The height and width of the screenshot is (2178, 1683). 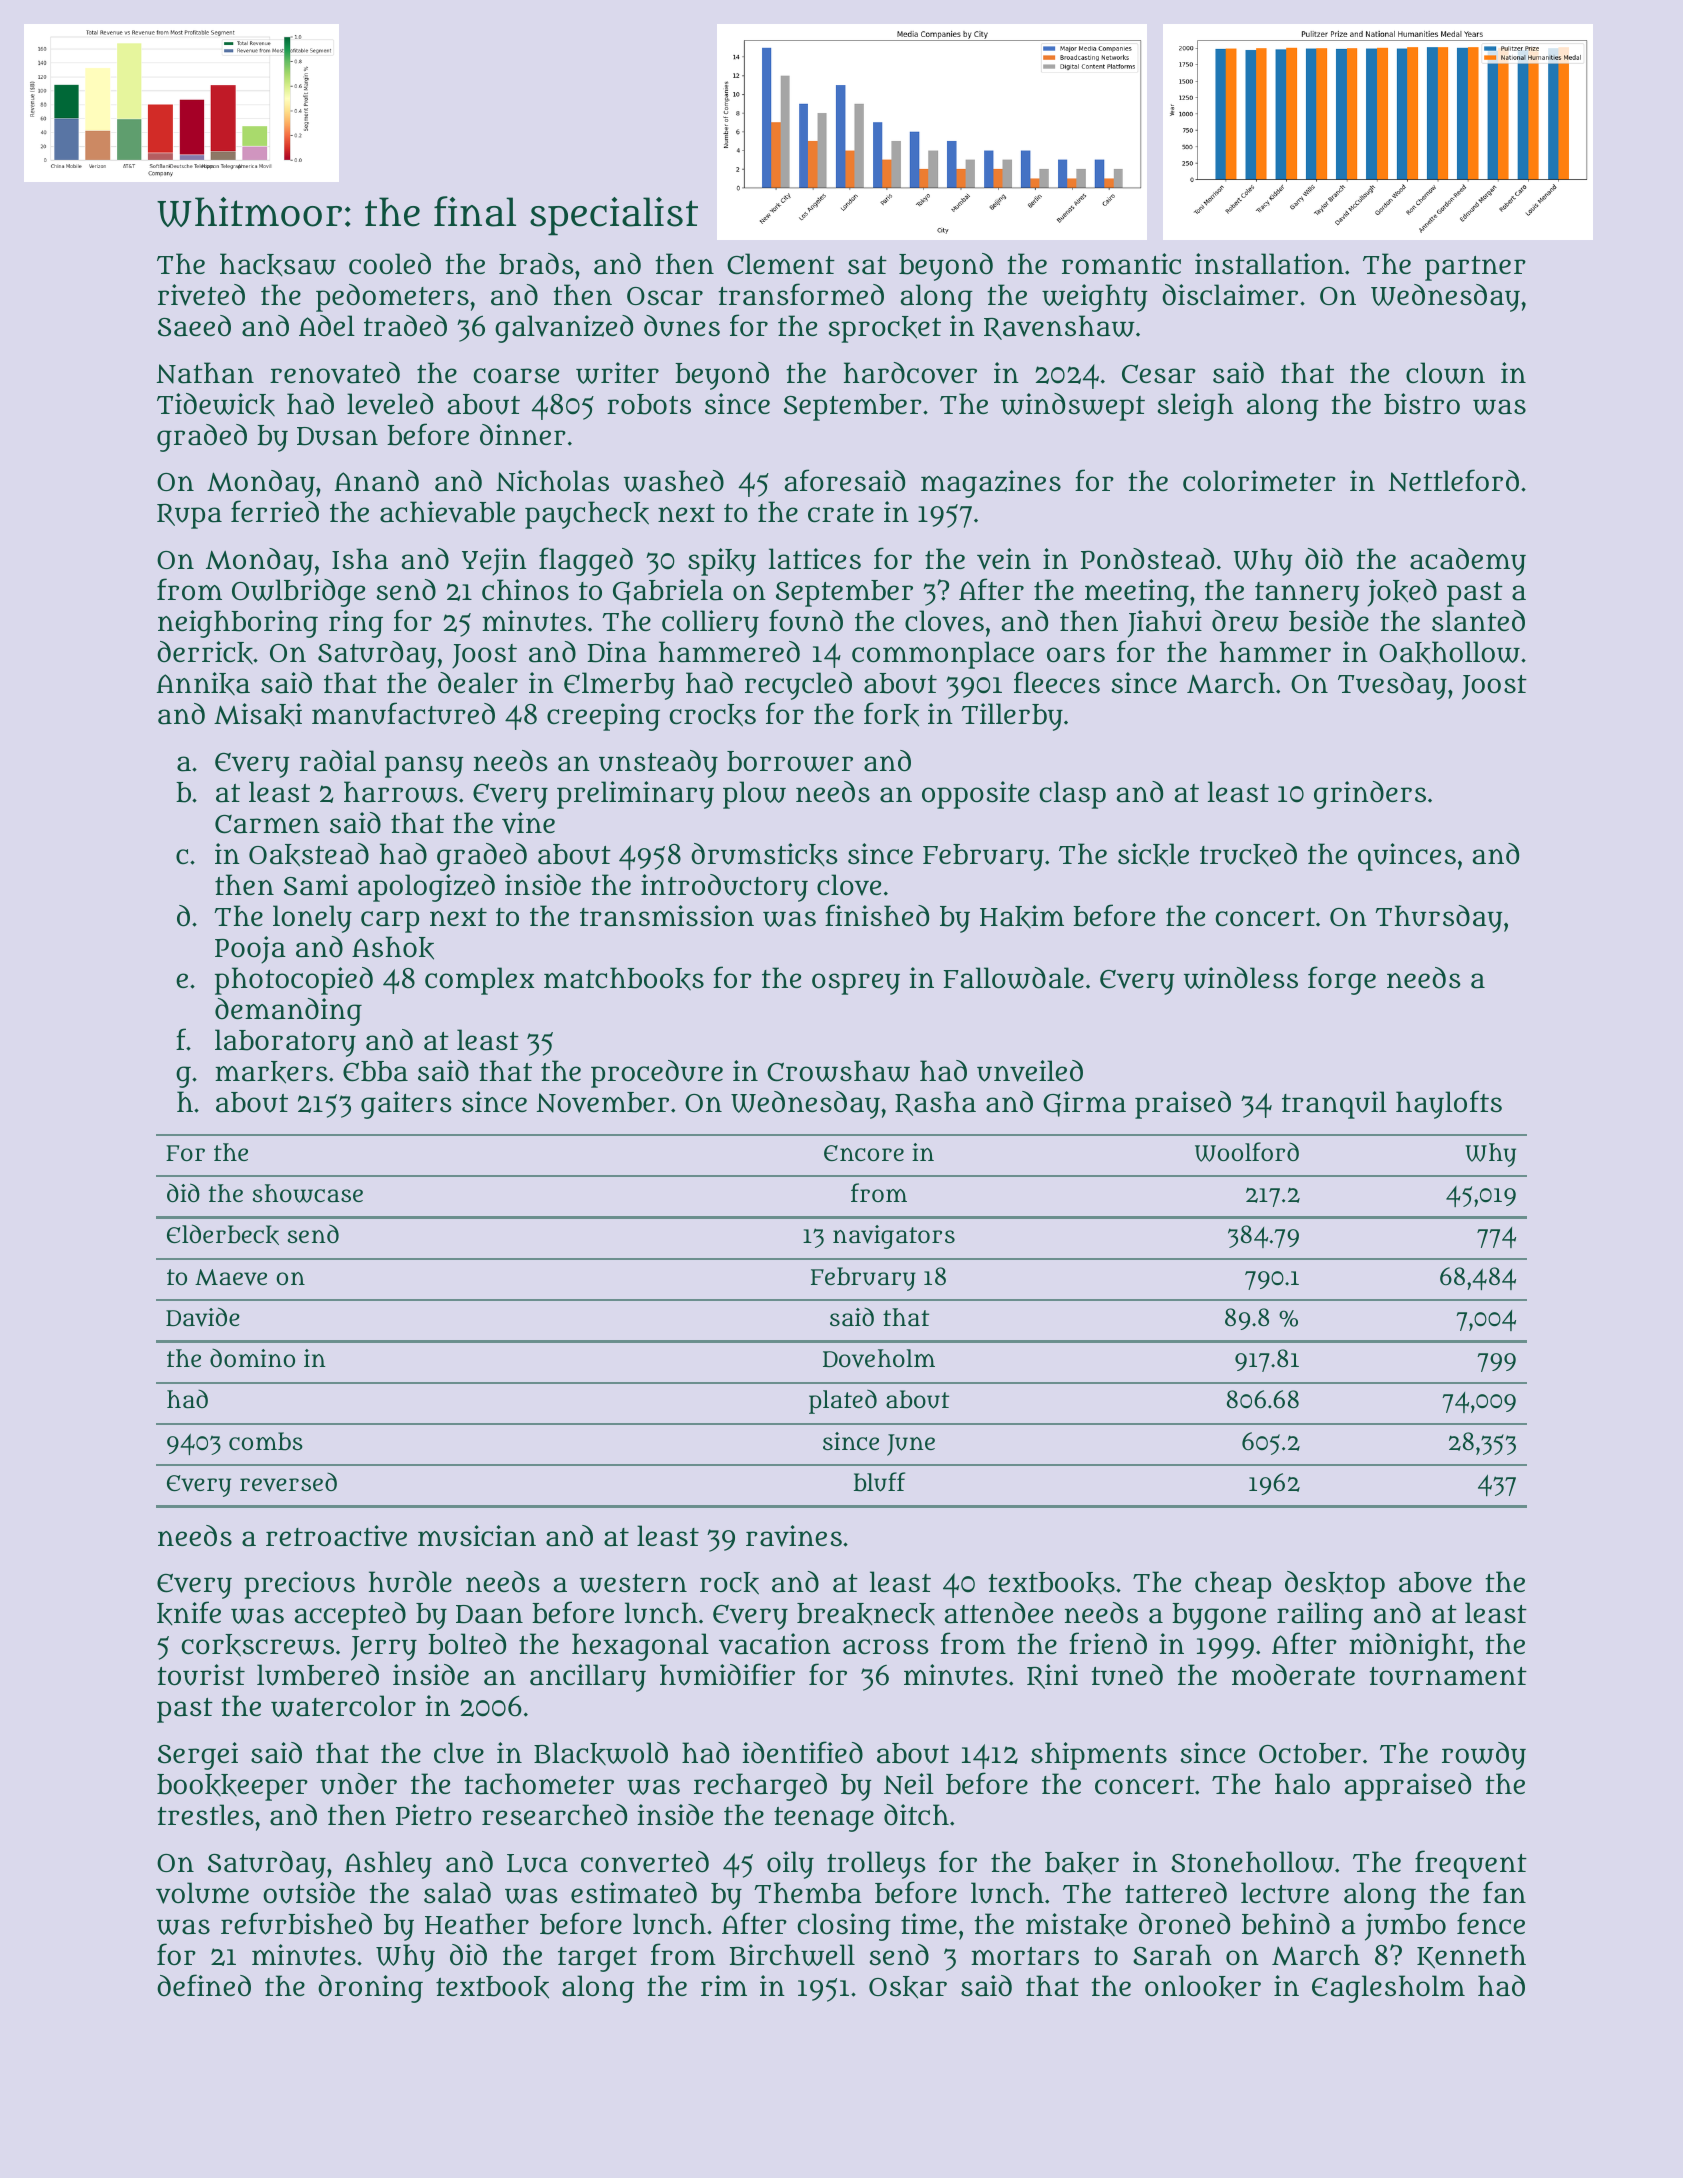 I want to click on Clement, so click(x=781, y=264).
